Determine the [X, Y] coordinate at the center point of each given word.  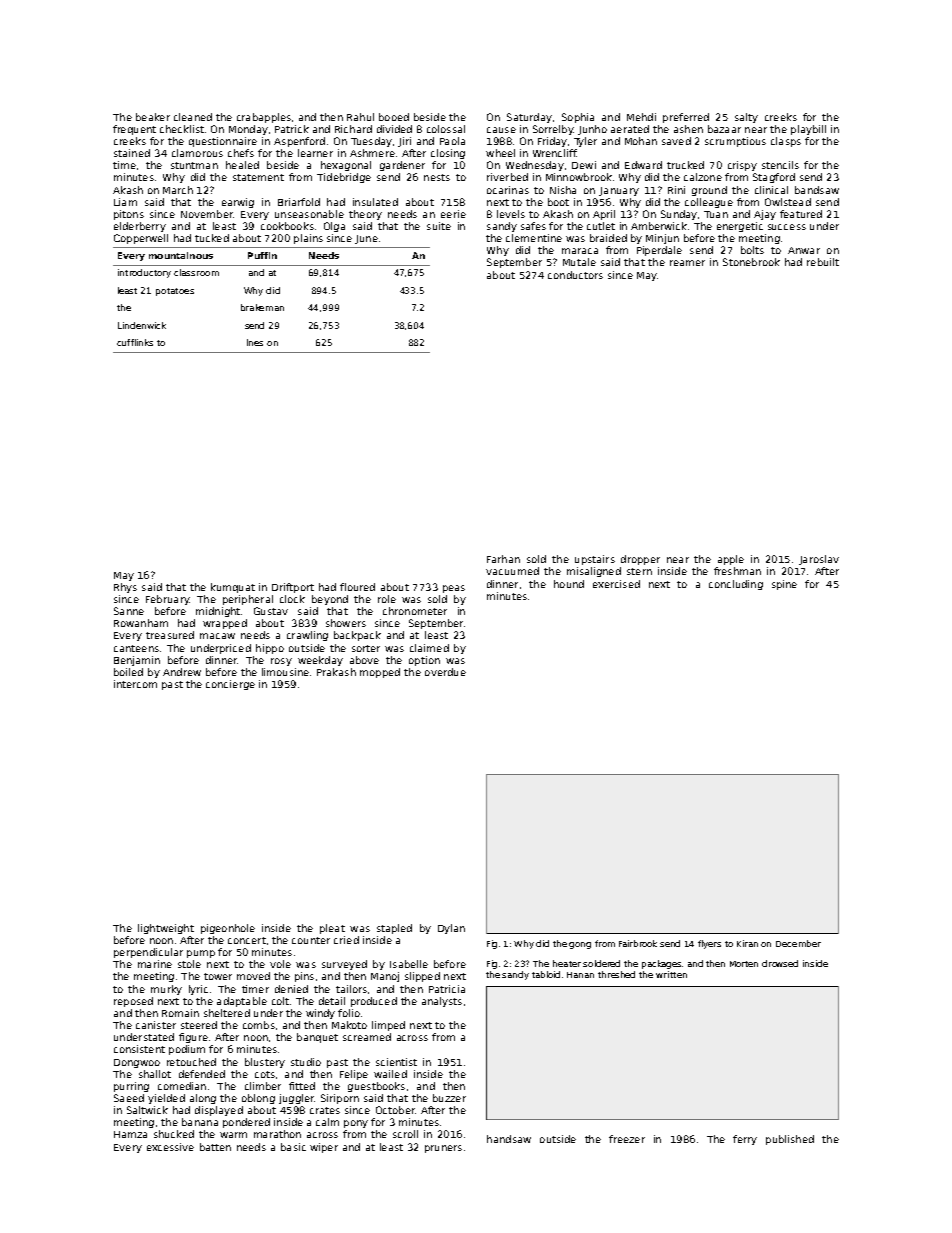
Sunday [679, 215]
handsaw [509, 1139]
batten [215, 1147]
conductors [575, 275]
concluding [736, 585]
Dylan [451, 929]
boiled [128, 672]
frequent [134, 130]
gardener [402, 166]
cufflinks [135, 342]
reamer [687, 263]
